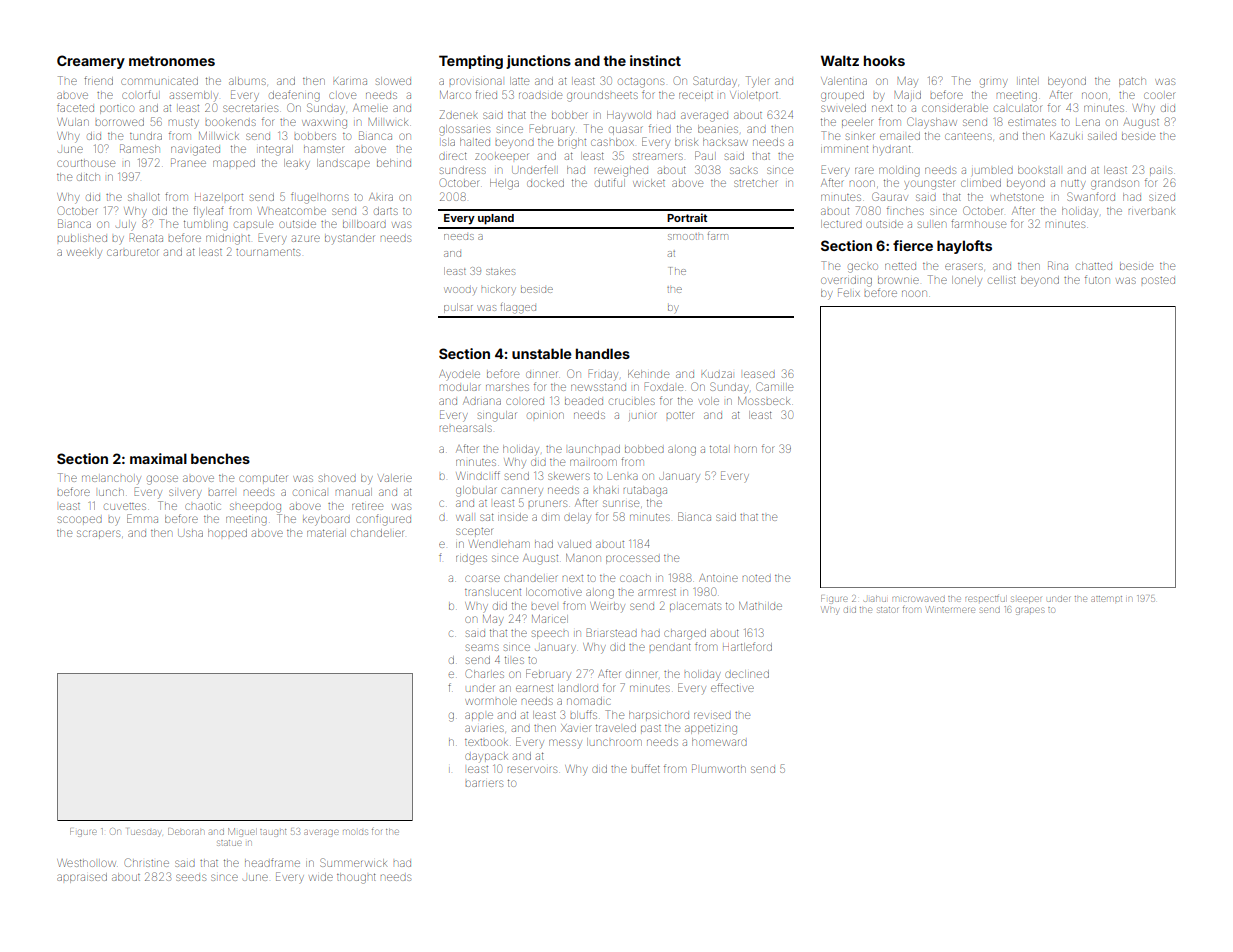 The width and height of the document is (1233, 952). I want to click on Wintermere, so click(951, 609).
